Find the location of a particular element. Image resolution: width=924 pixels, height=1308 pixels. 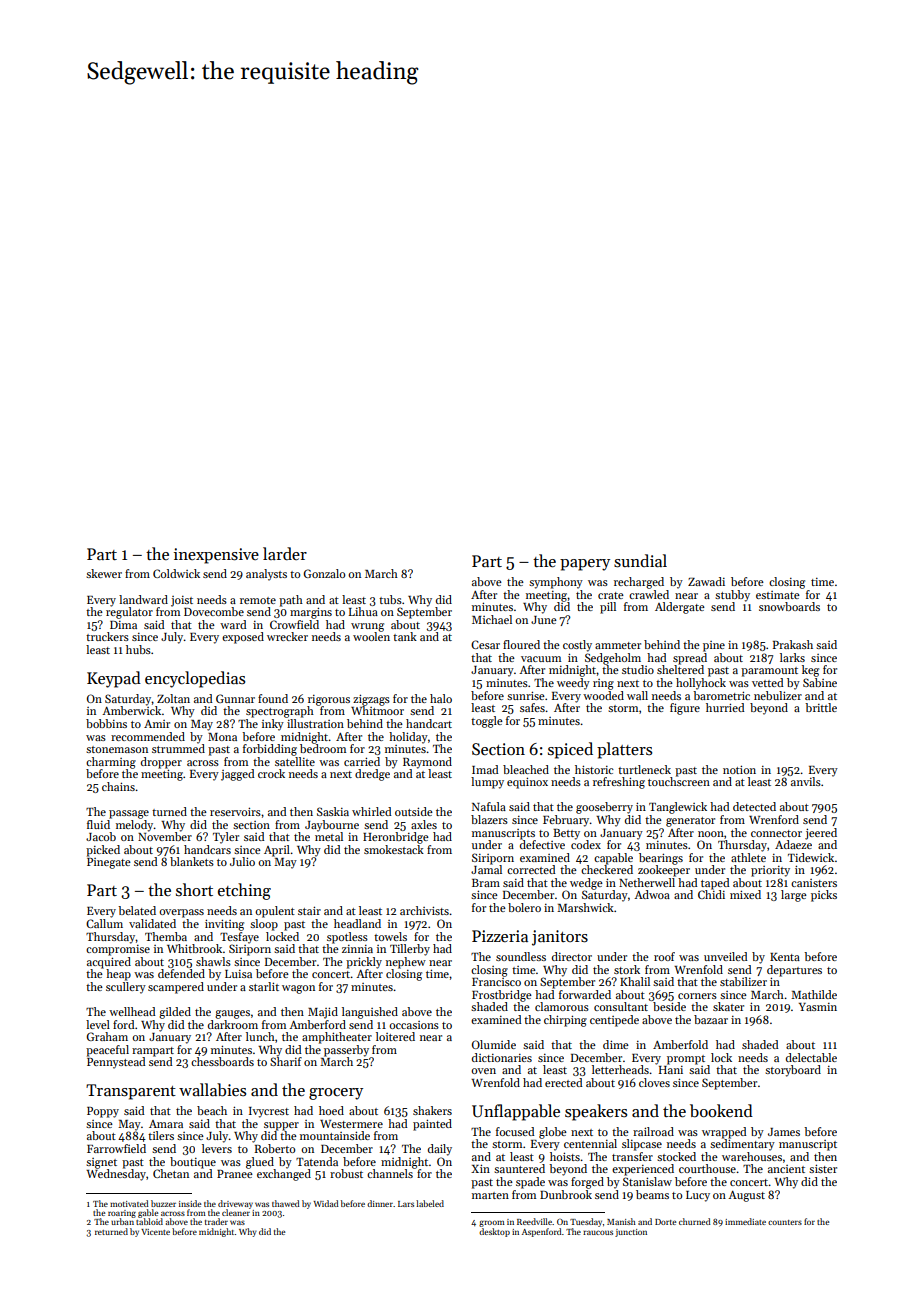

Vicente is located at coordinates (155, 1232).
